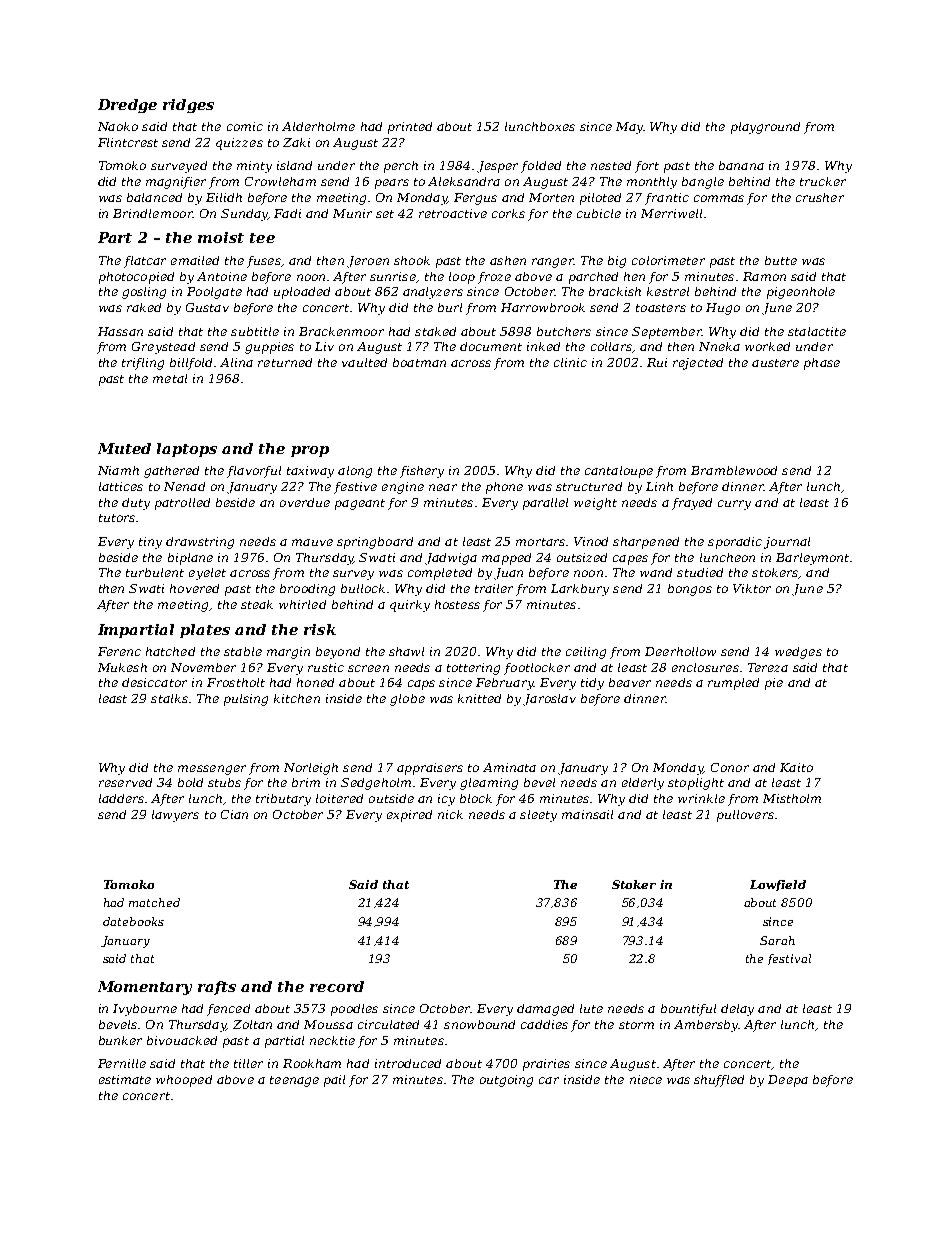  I want to click on drawstring, so click(200, 543).
